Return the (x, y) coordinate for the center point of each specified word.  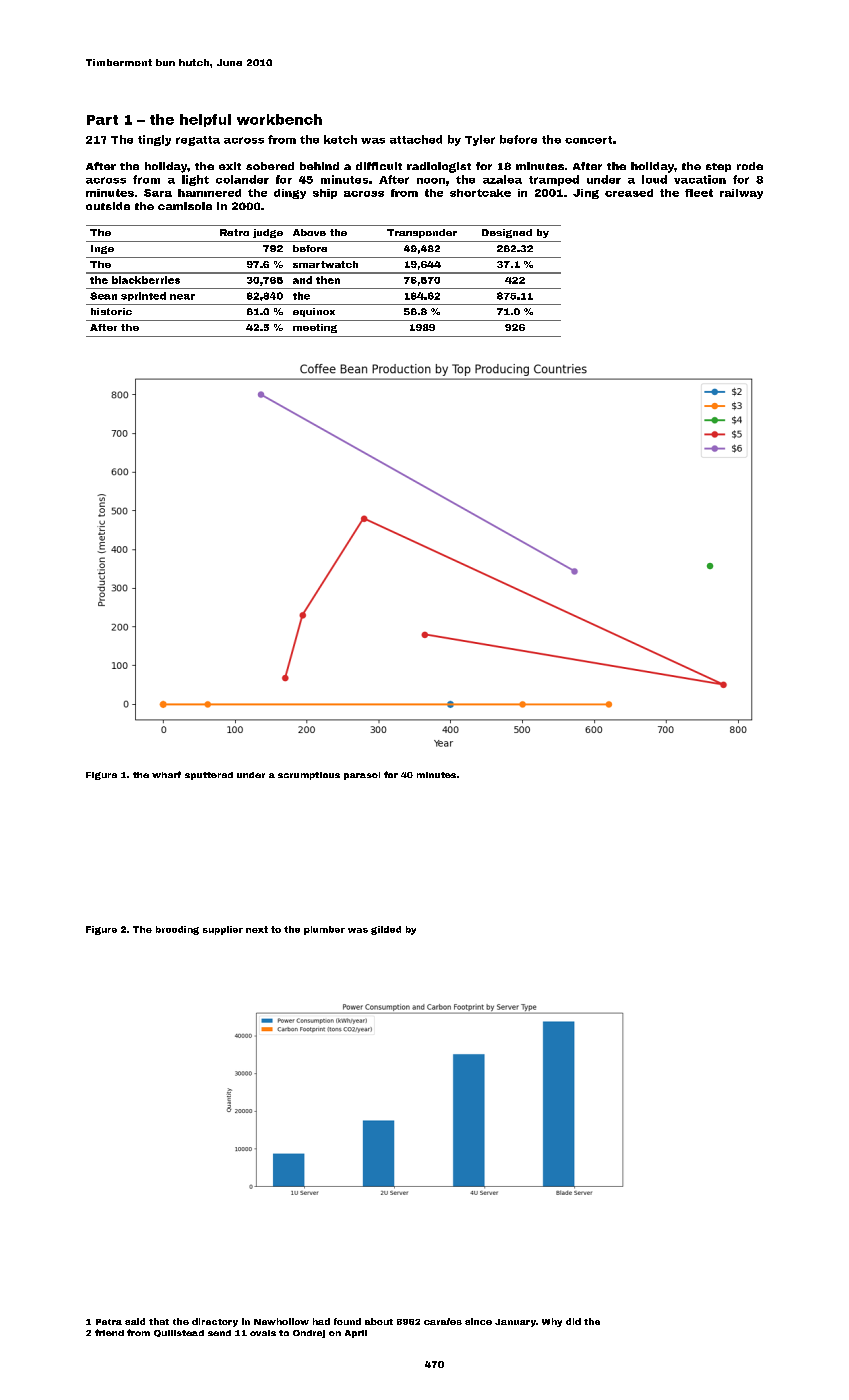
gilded (386, 930)
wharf (166, 774)
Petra (109, 1322)
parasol (362, 776)
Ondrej (309, 1334)
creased (629, 193)
